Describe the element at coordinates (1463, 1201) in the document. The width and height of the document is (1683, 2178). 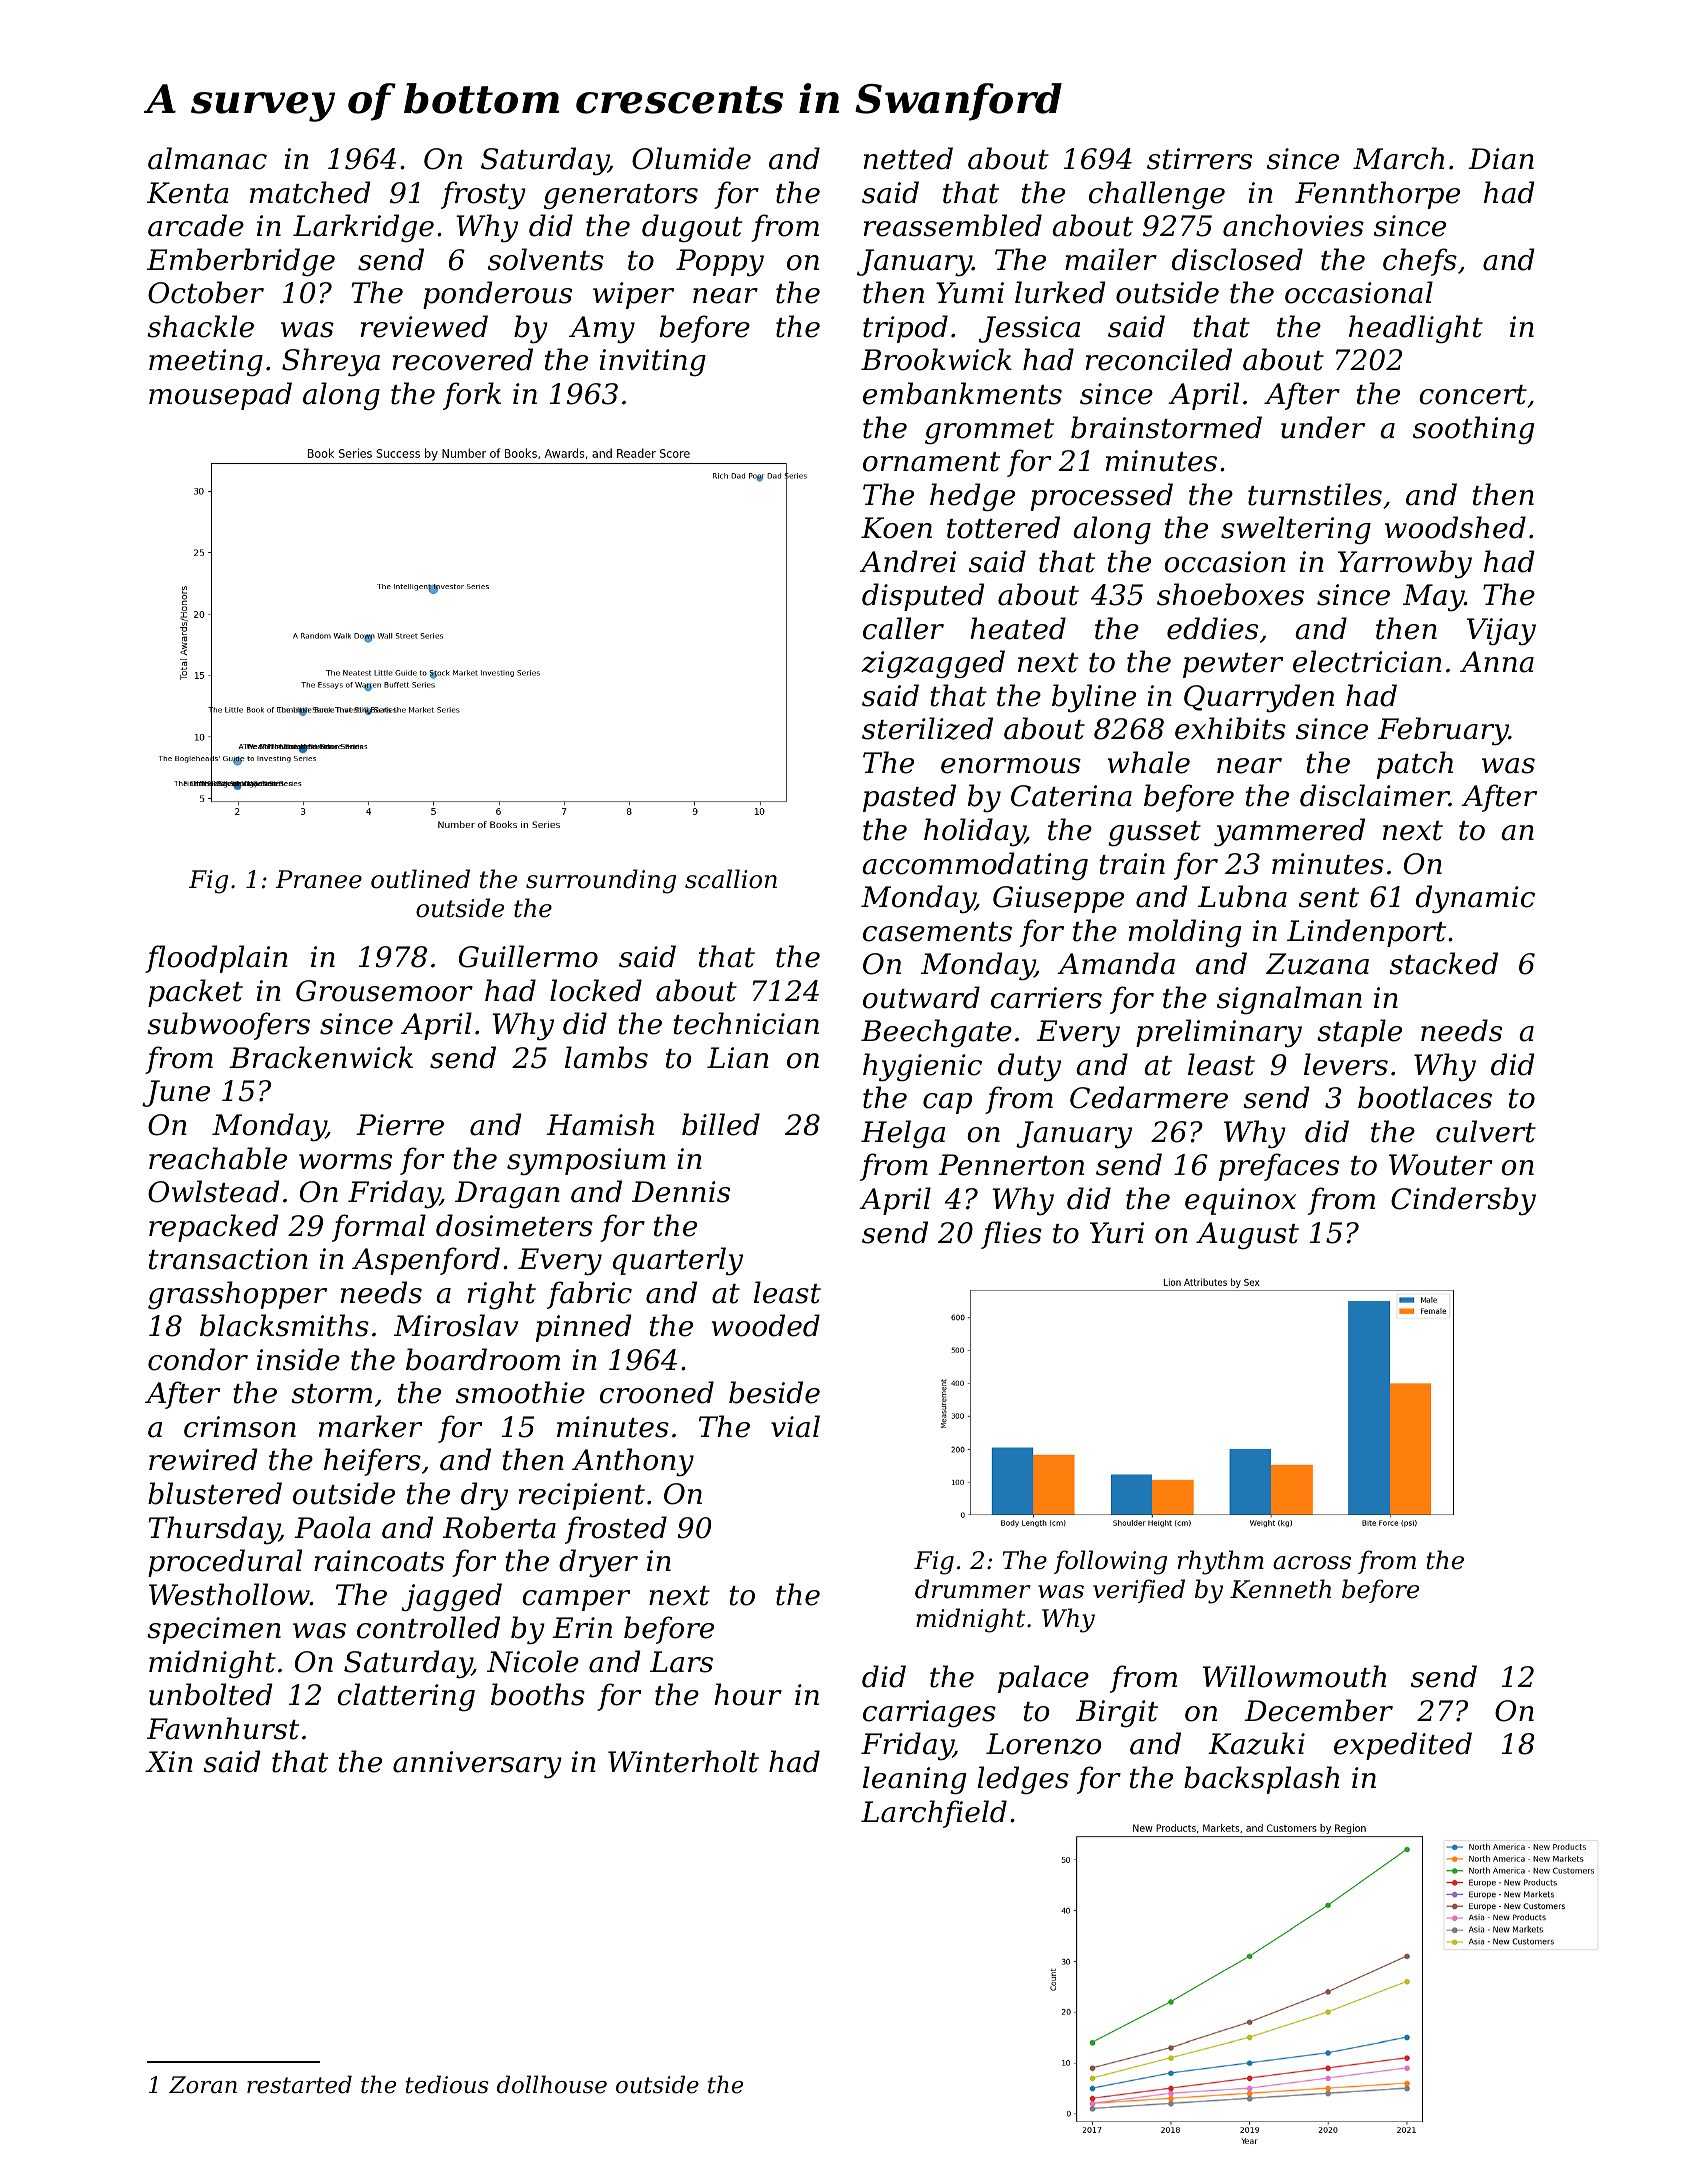
I see `Cindersby` at that location.
